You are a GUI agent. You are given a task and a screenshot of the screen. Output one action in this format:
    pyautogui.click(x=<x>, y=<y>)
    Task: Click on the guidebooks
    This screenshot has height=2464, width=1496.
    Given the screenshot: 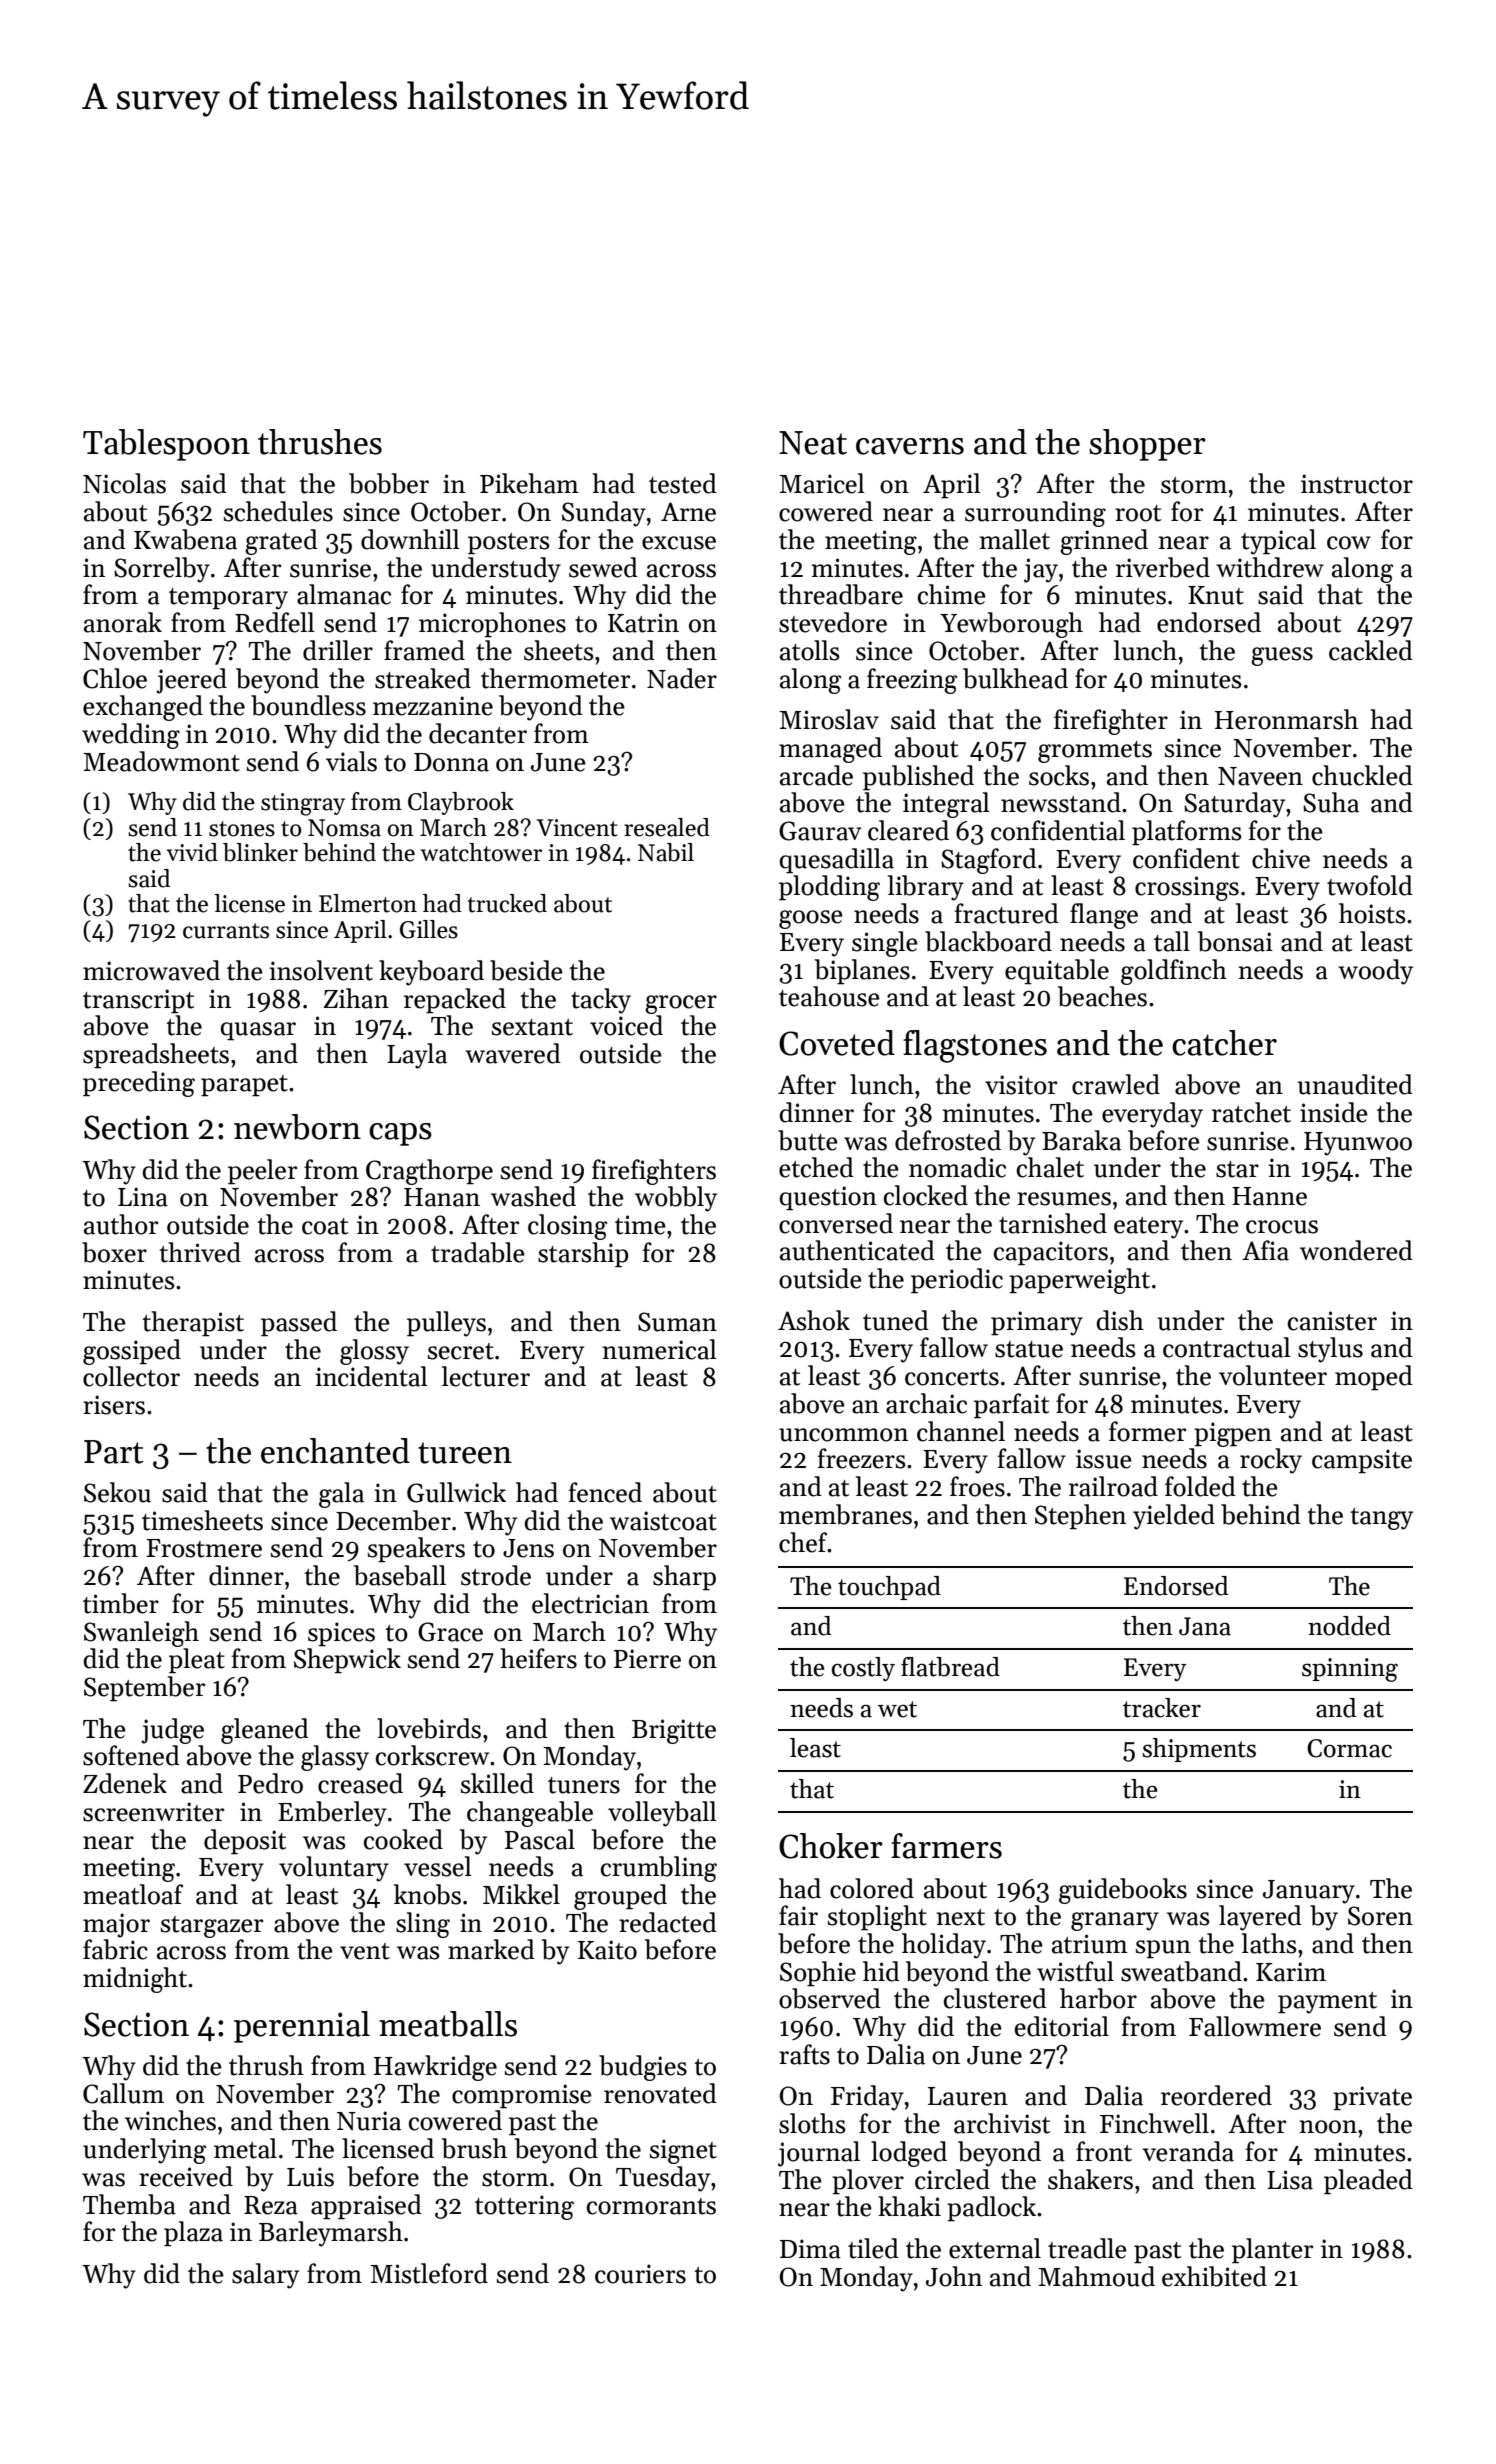 What is the action you would take?
    pyautogui.click(x=1123, y=1891)
